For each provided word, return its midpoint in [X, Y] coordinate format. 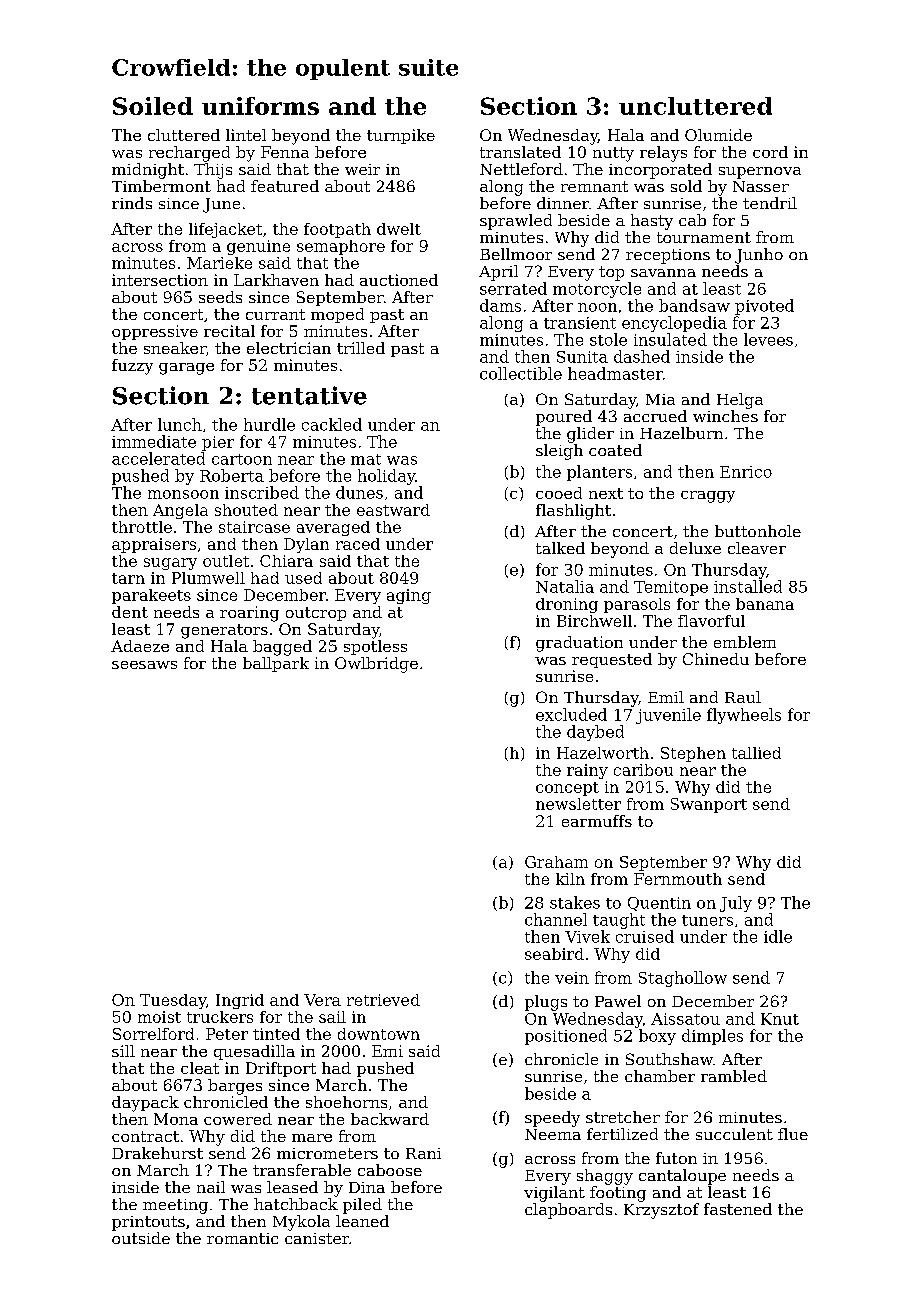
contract [145, 1136]
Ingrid [240, 1001]
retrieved [383, 1000]
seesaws [144, 665]
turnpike [401, 136]
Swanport [709, 805]
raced [358, 544]
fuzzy [132, 367]
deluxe [695, 548]
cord [770, 152]
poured [564, 418]
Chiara [286, 561]
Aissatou [685, 1019]
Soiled [153, 106]
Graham [556, 862]
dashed [642, 356]
